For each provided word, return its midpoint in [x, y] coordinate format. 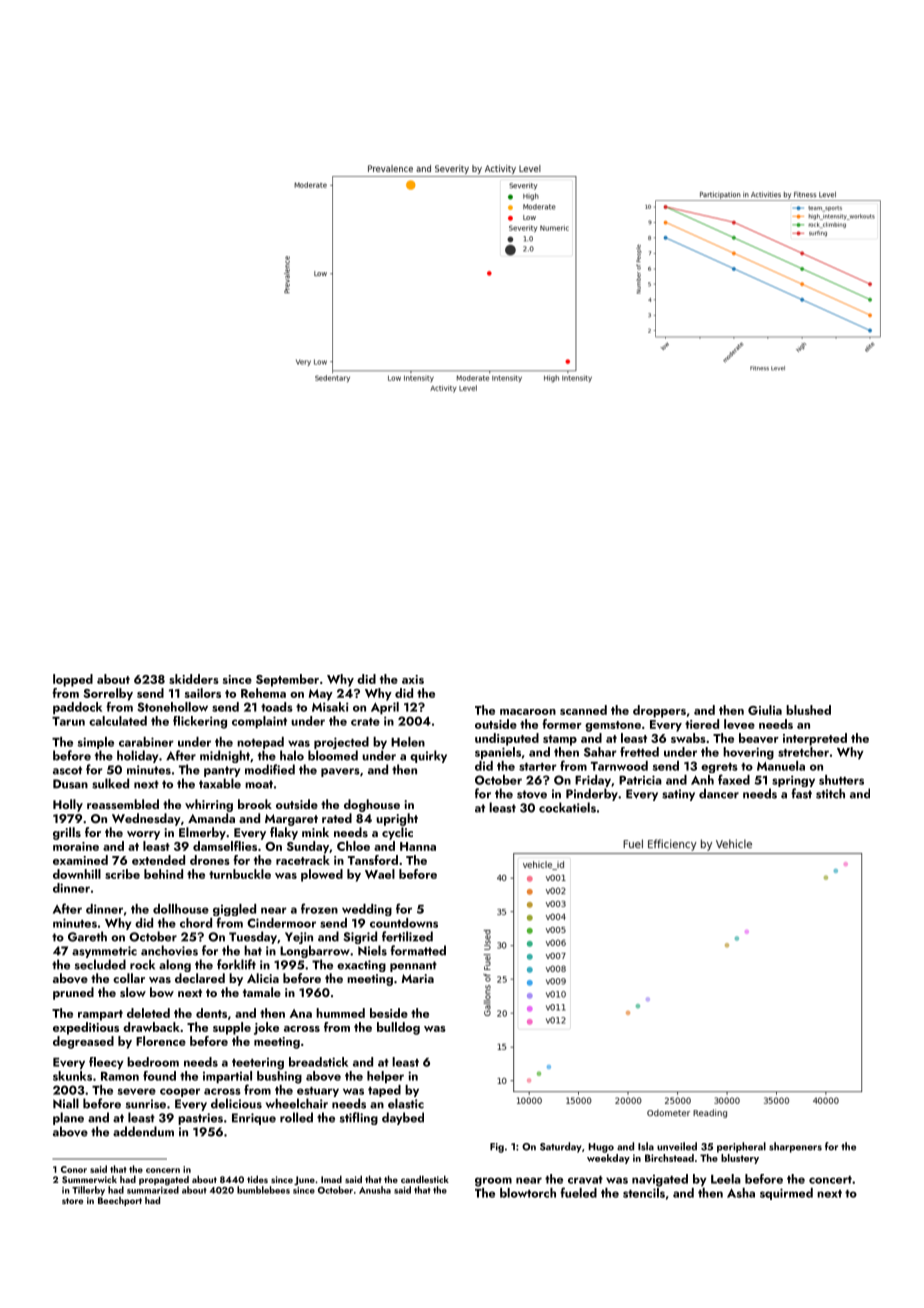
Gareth [87, 936]
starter [538, 767]
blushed [808, 710]
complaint [259, 722]
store [72, 1201]
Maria [417, 978]
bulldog [398, 1028]
